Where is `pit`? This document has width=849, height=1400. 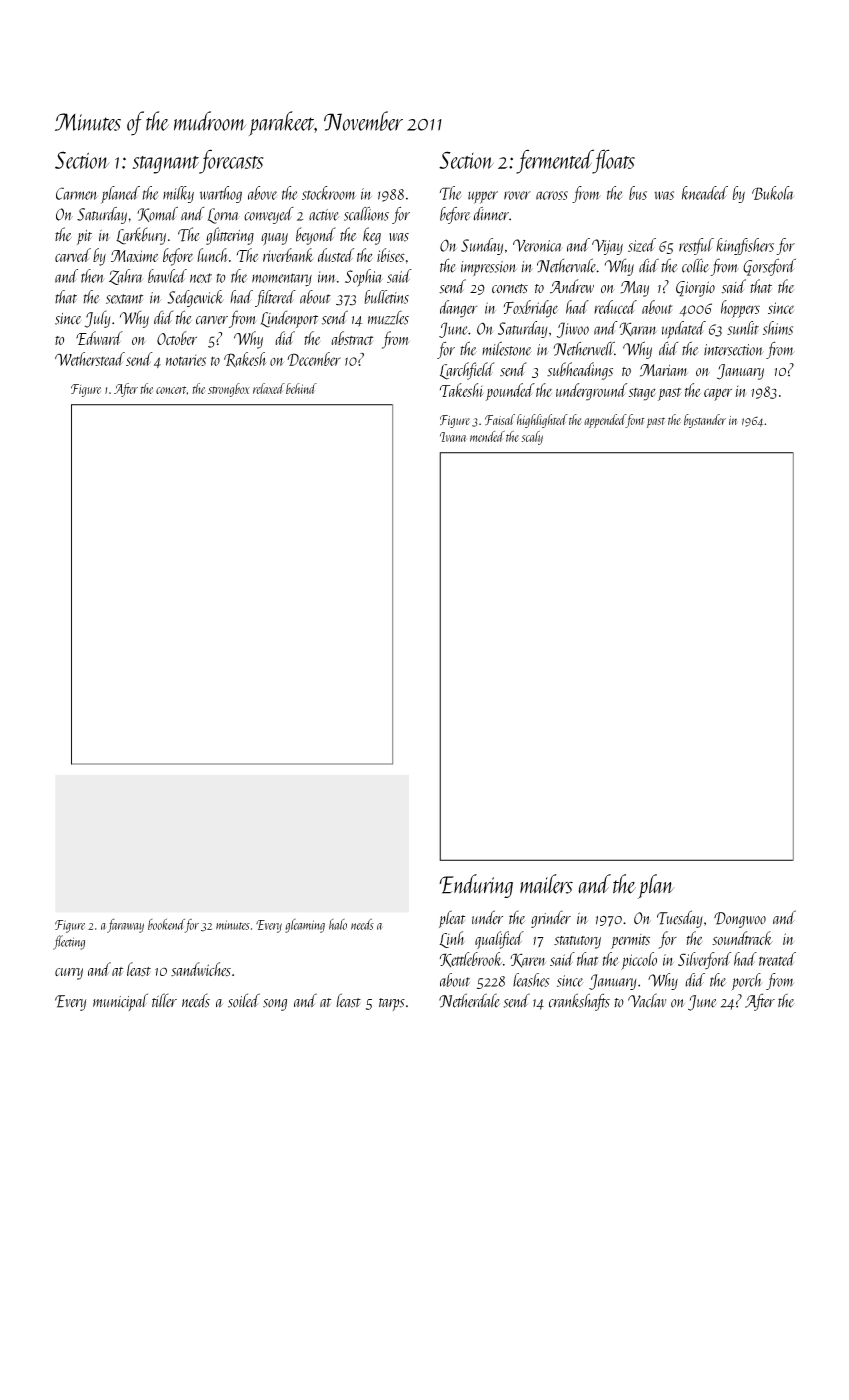 pit is located at coordinates (84, 237).
